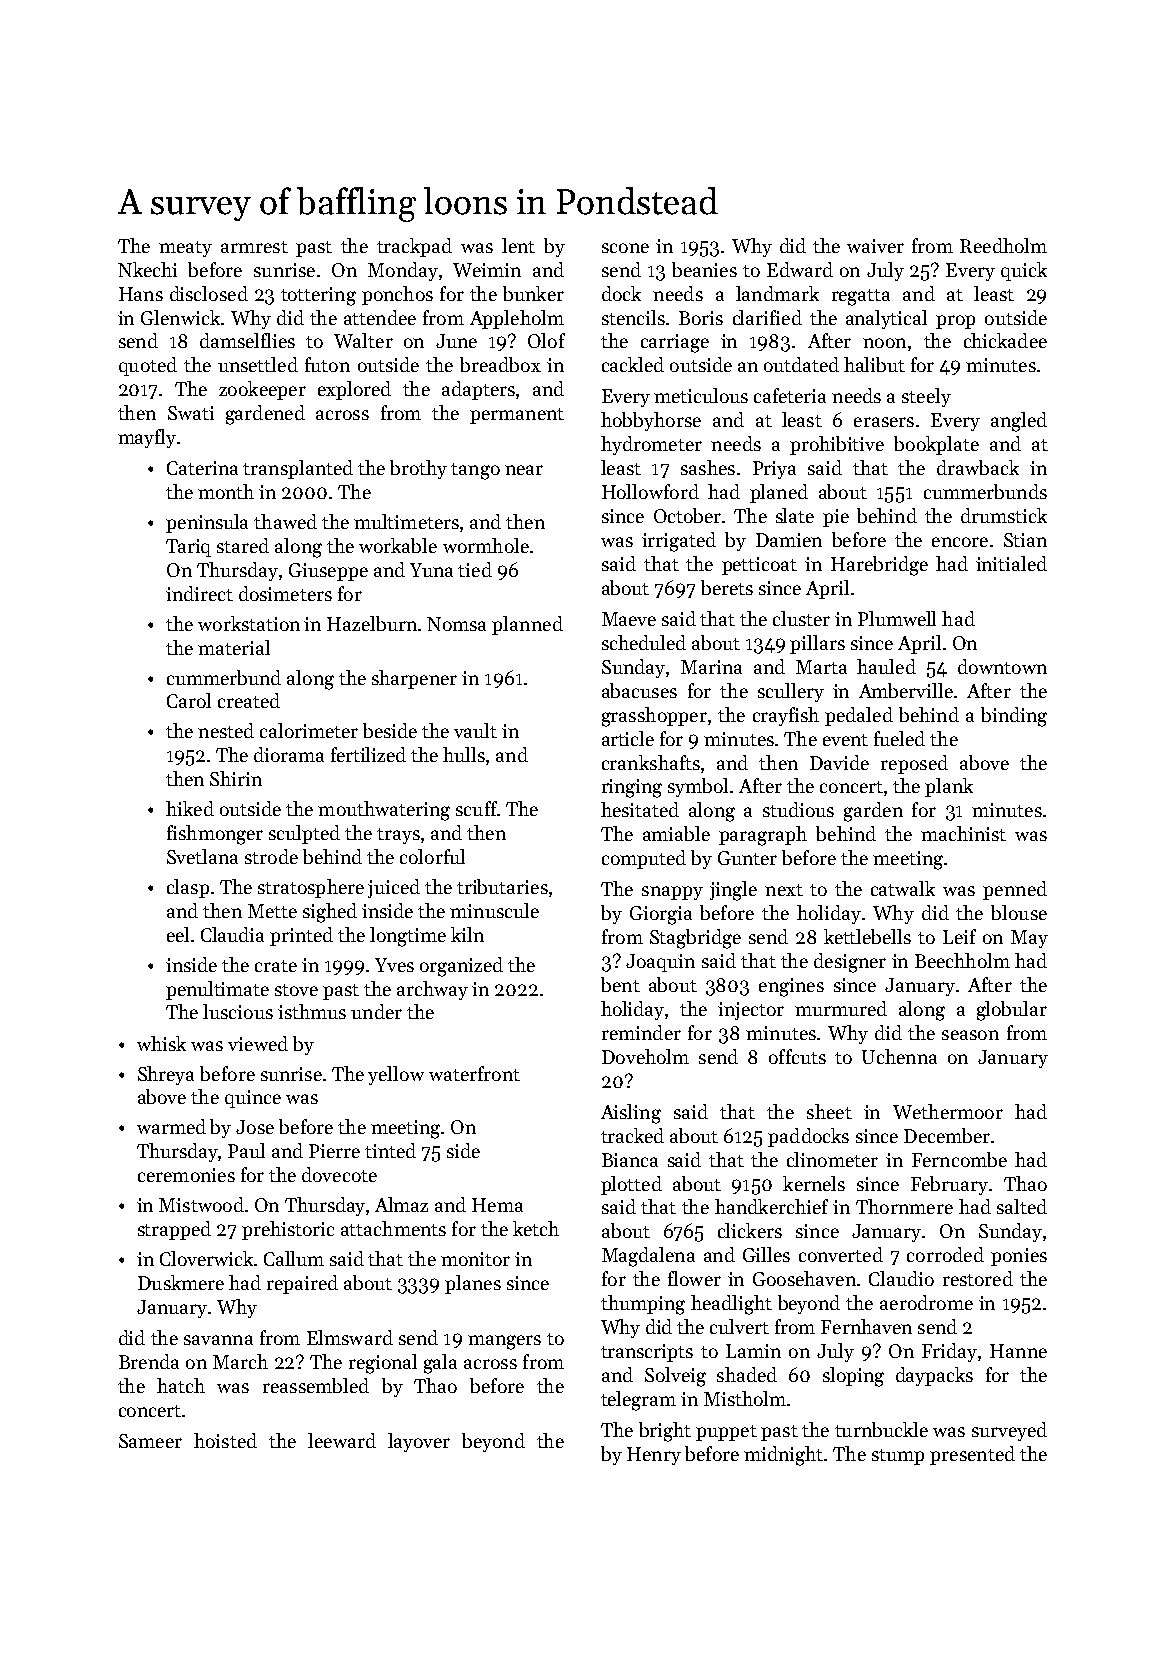  What do you see at coordinates (850, 963) in the screenshot?
I see `designer` at bounding box center [850, 963].
